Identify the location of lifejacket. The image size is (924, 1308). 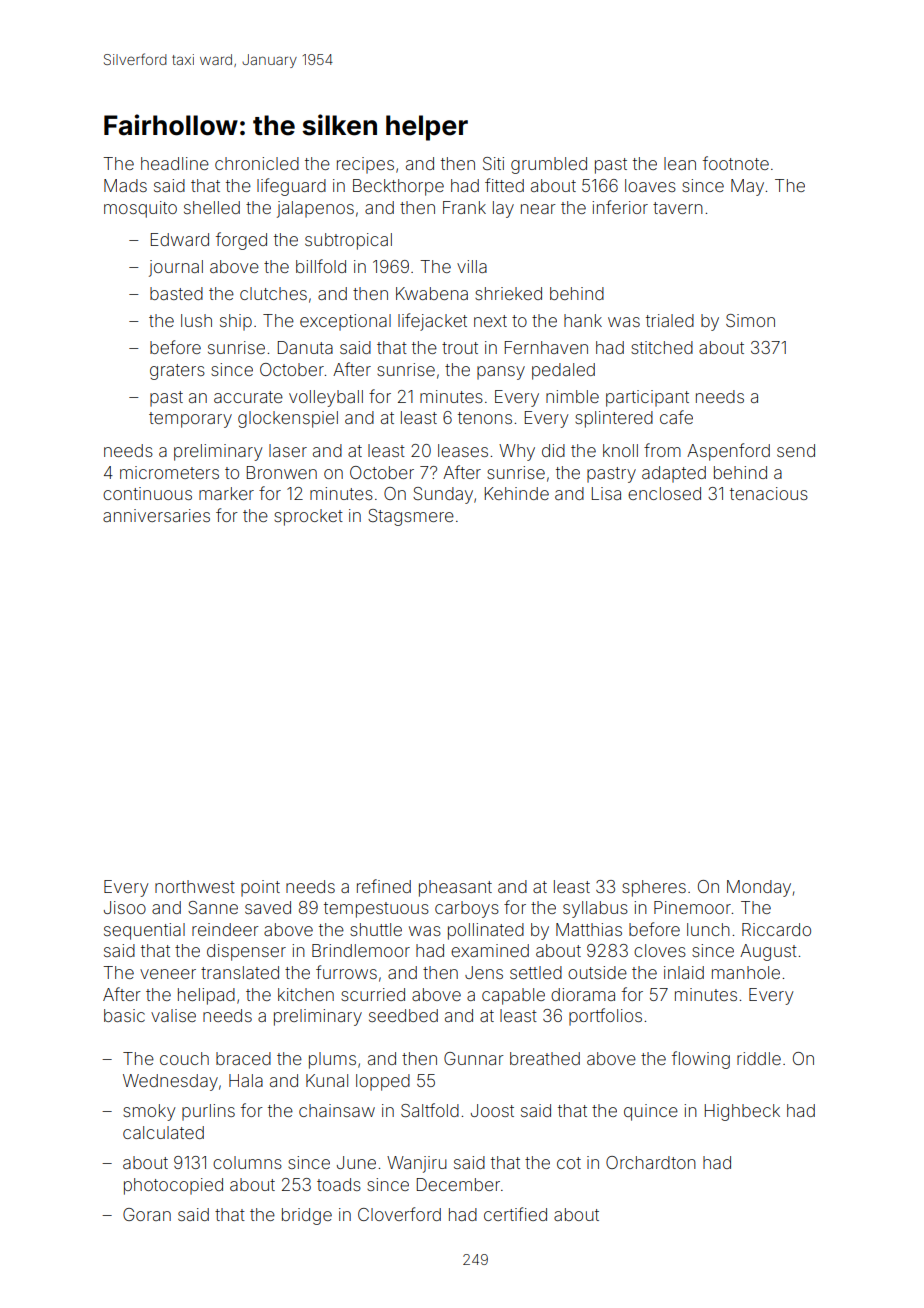
(432, 322).
